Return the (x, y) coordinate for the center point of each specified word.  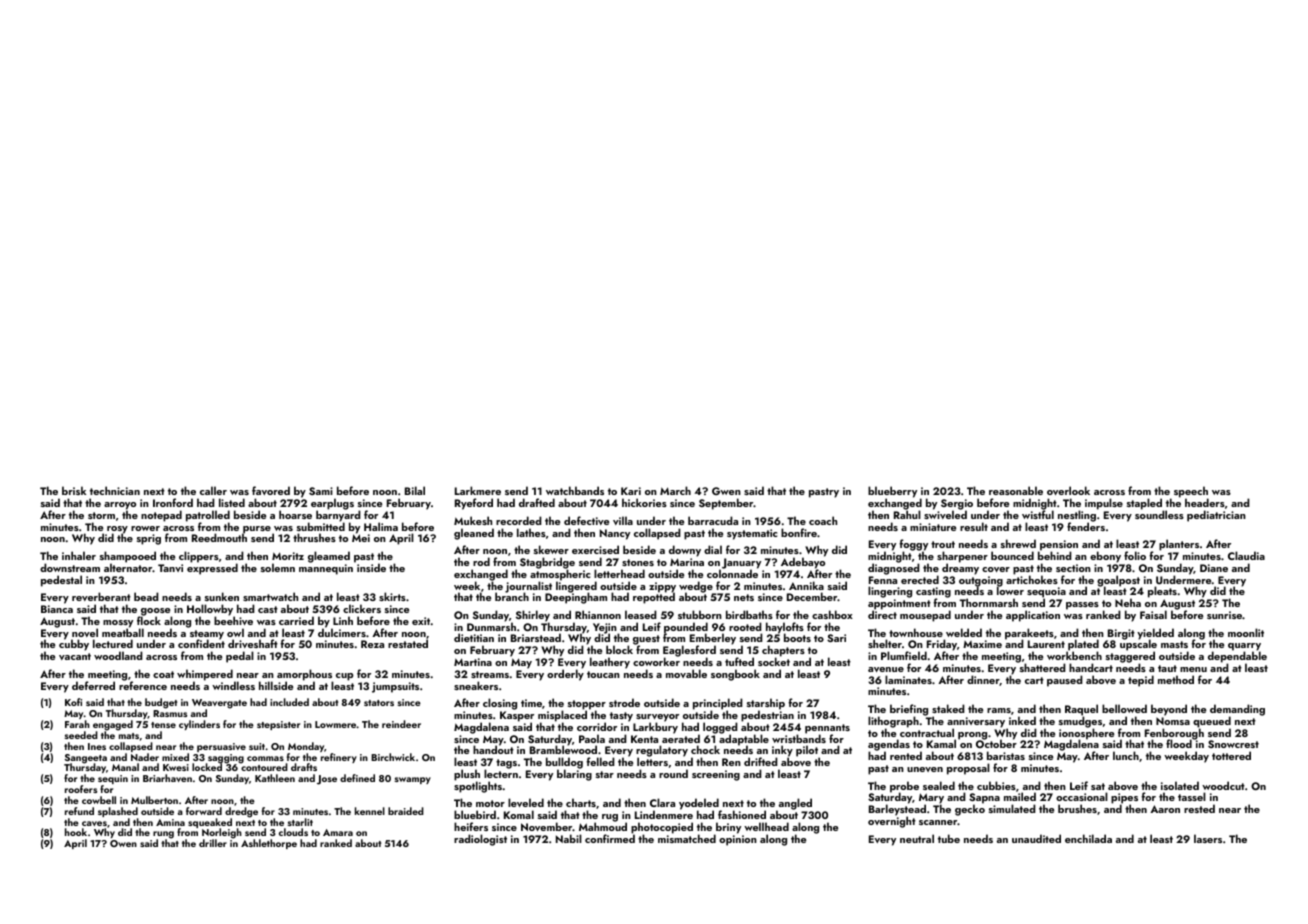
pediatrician (1216, 516)
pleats (1162, 592)
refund (79, 811)
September (726, 504)
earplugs (332, 504)
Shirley (533, 616)
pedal (240, 657)
